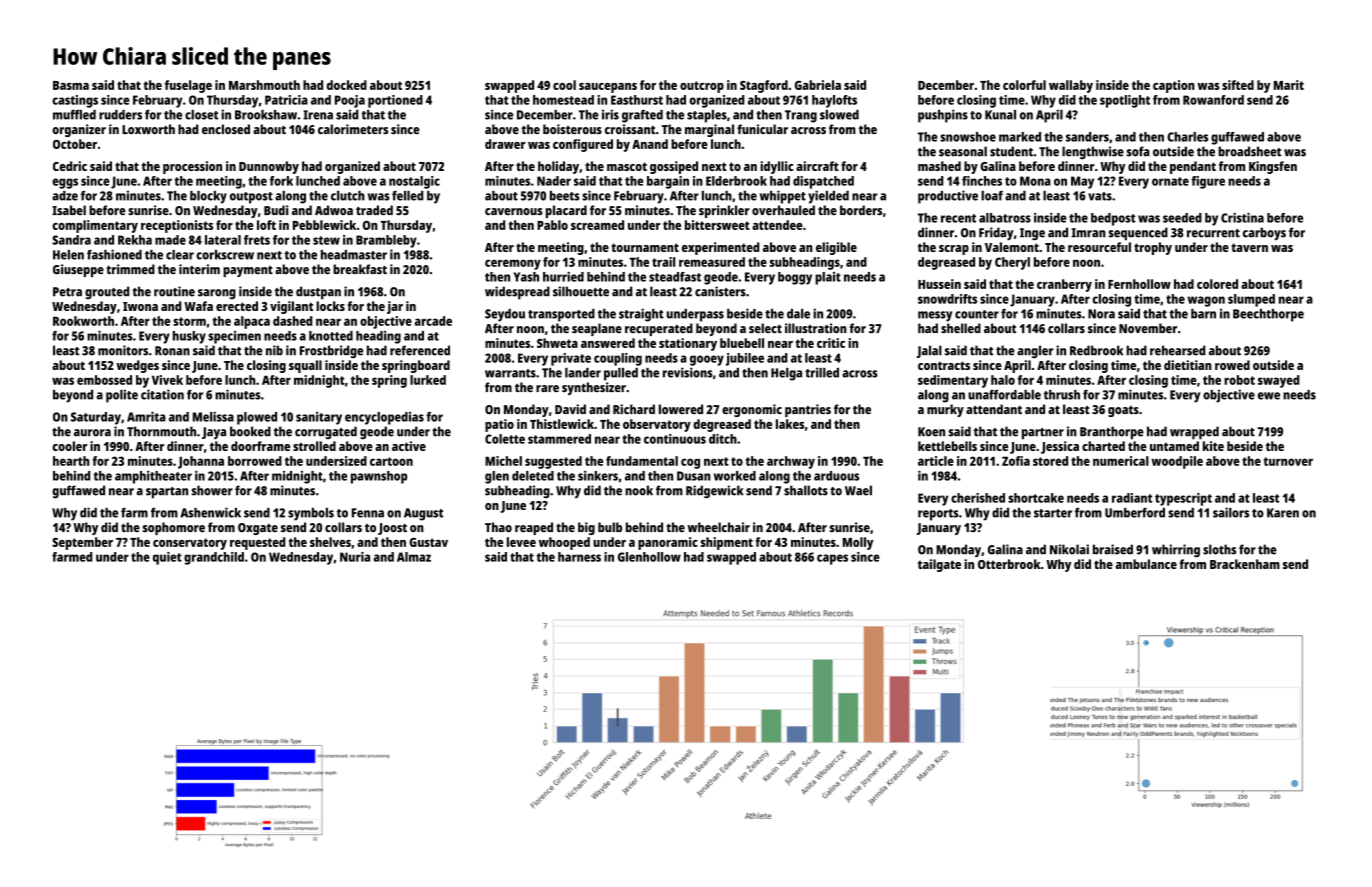  What do you see at coordinates (597, 329) in the document?
I see `seaplane` at bounding box center [597, 329].
